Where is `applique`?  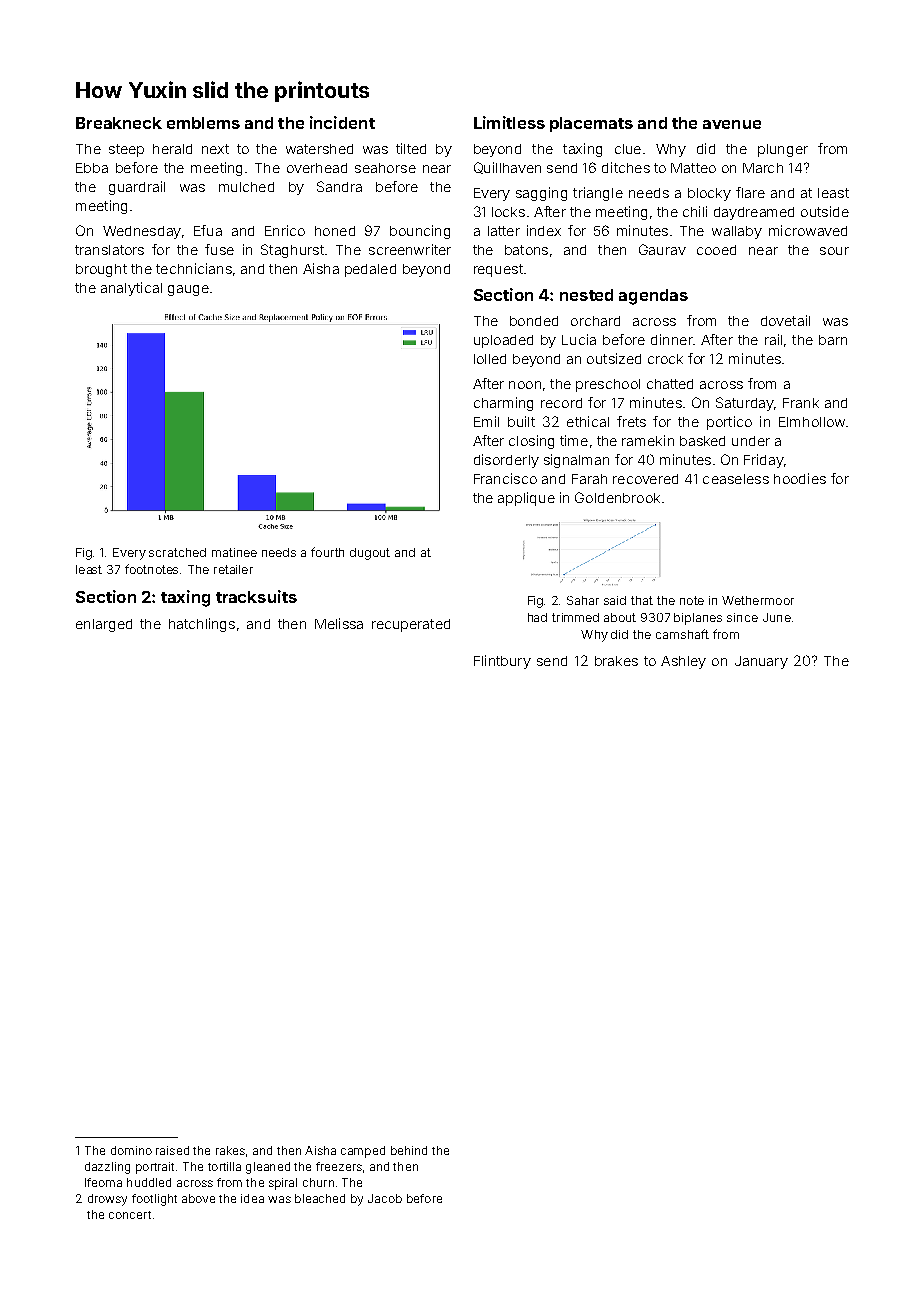
applique is located at coordinates (526, 499).
